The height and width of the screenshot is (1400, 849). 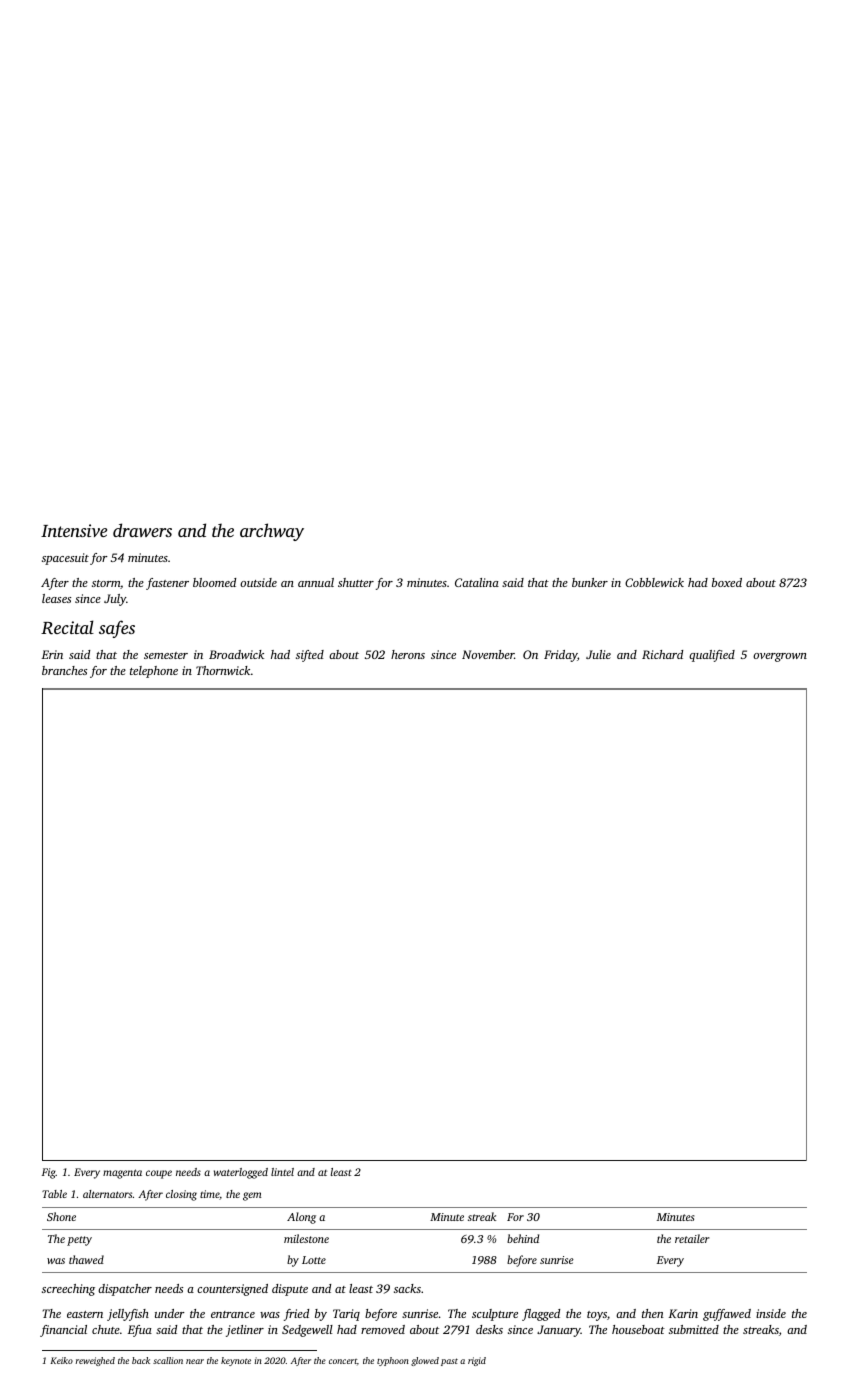 I want to click on retailer, so click(x=692, y=1238).
